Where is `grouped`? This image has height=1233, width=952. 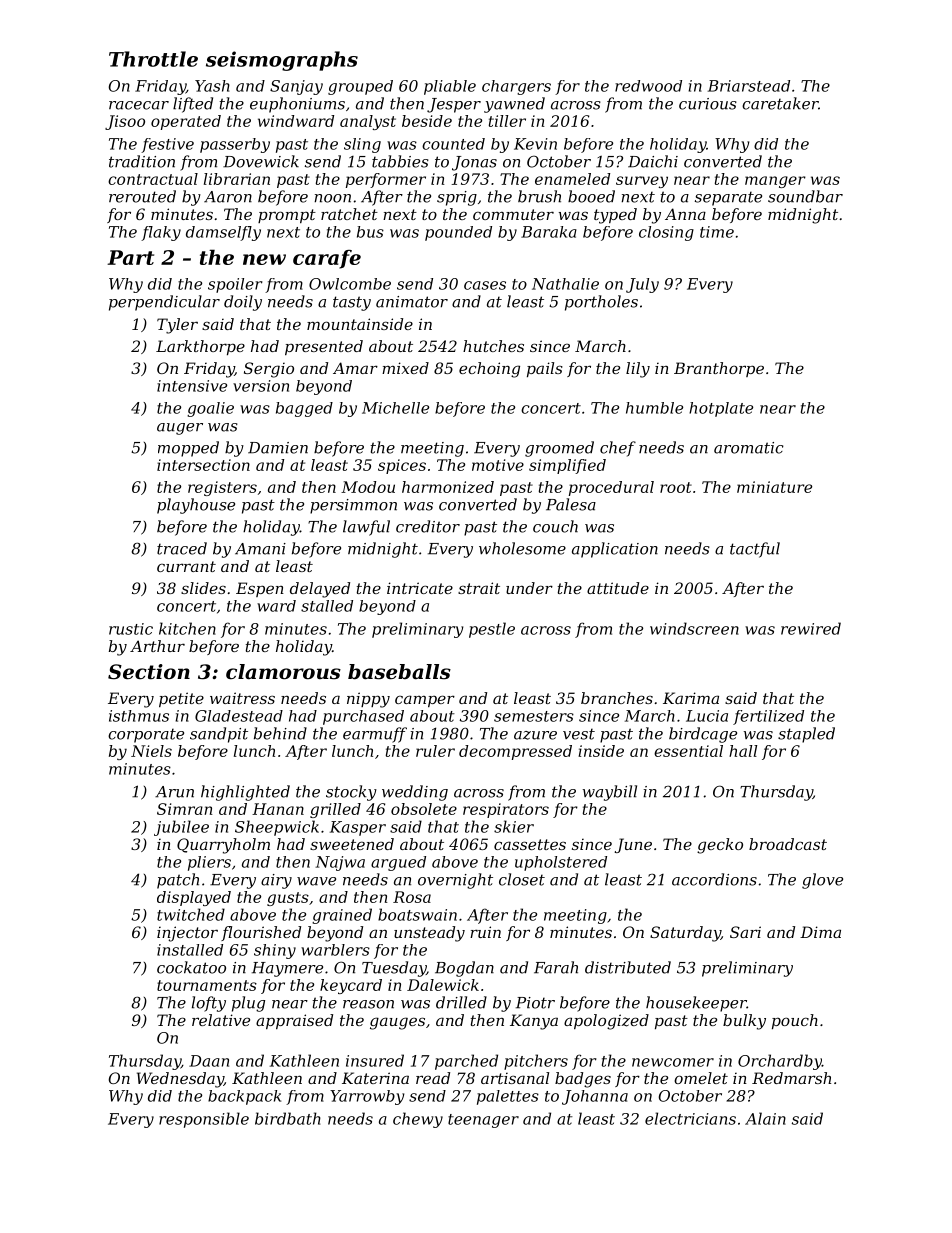
grouped is located at coordinates (360, 87).
